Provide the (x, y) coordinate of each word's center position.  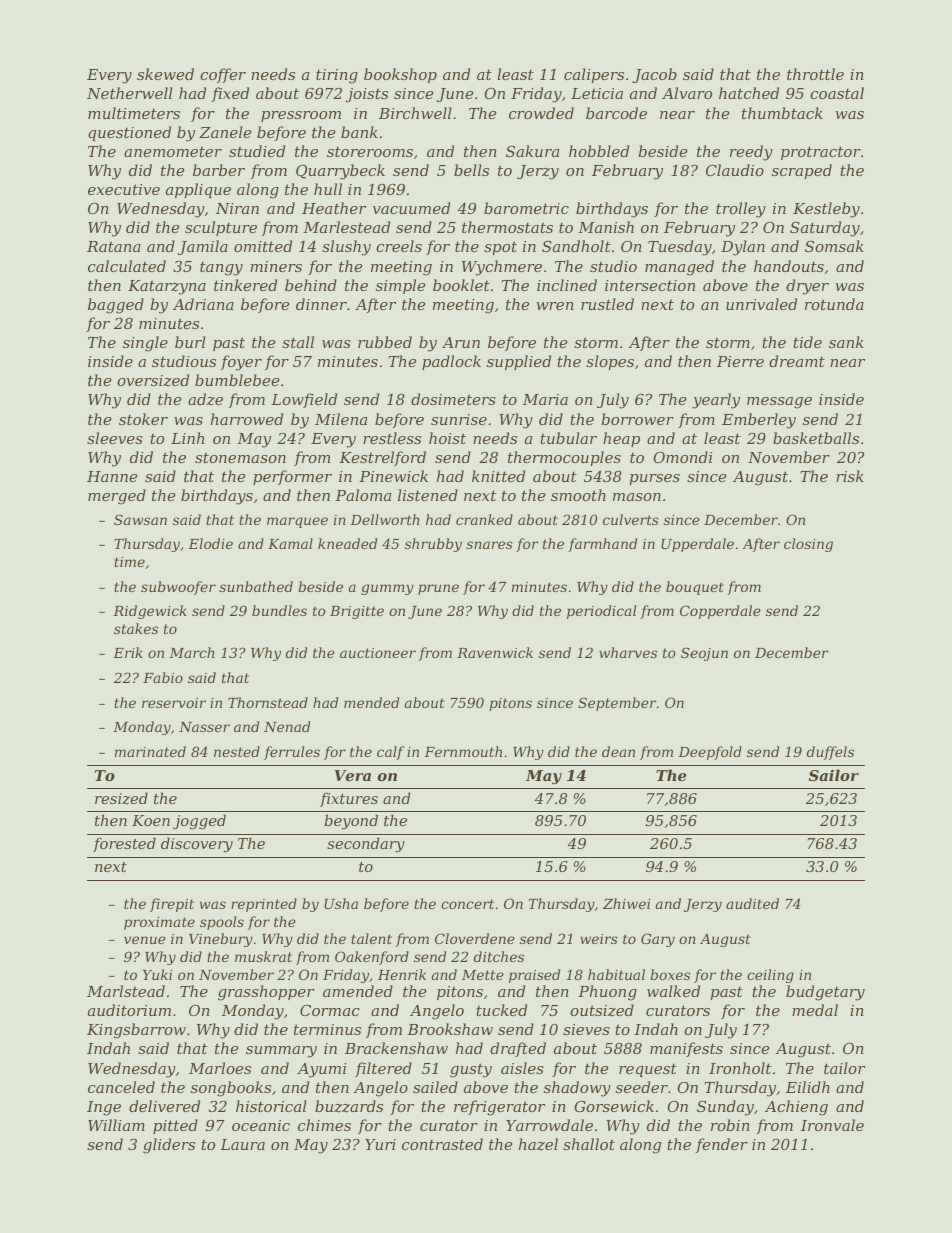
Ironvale (832, 1125)
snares (489, 545)
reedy (751, 153)
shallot (589, 1144)
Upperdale (697, 545)
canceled (121, 1087)
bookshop (400, 75)
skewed (165, 74)
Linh (187, 438)
